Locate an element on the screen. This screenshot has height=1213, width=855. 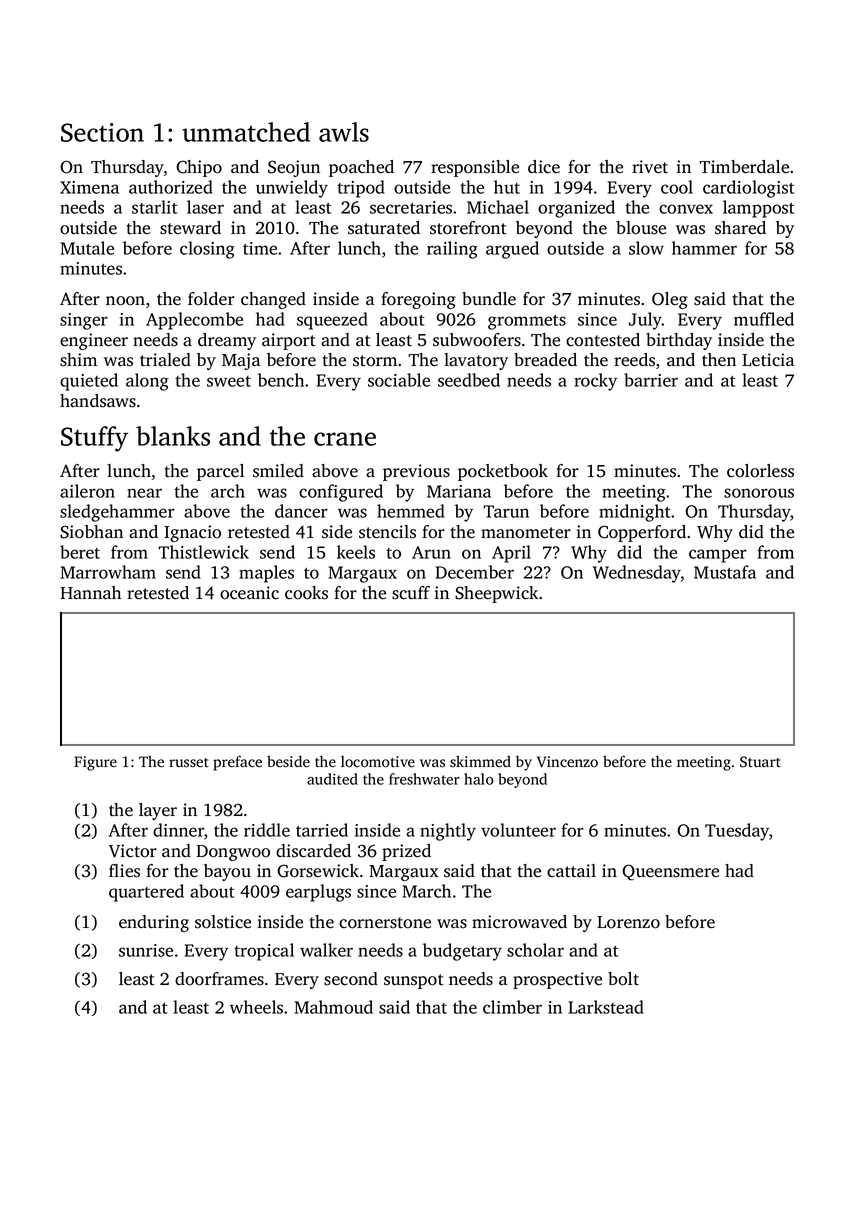
Stuart is located at coordinates (760, 762).
